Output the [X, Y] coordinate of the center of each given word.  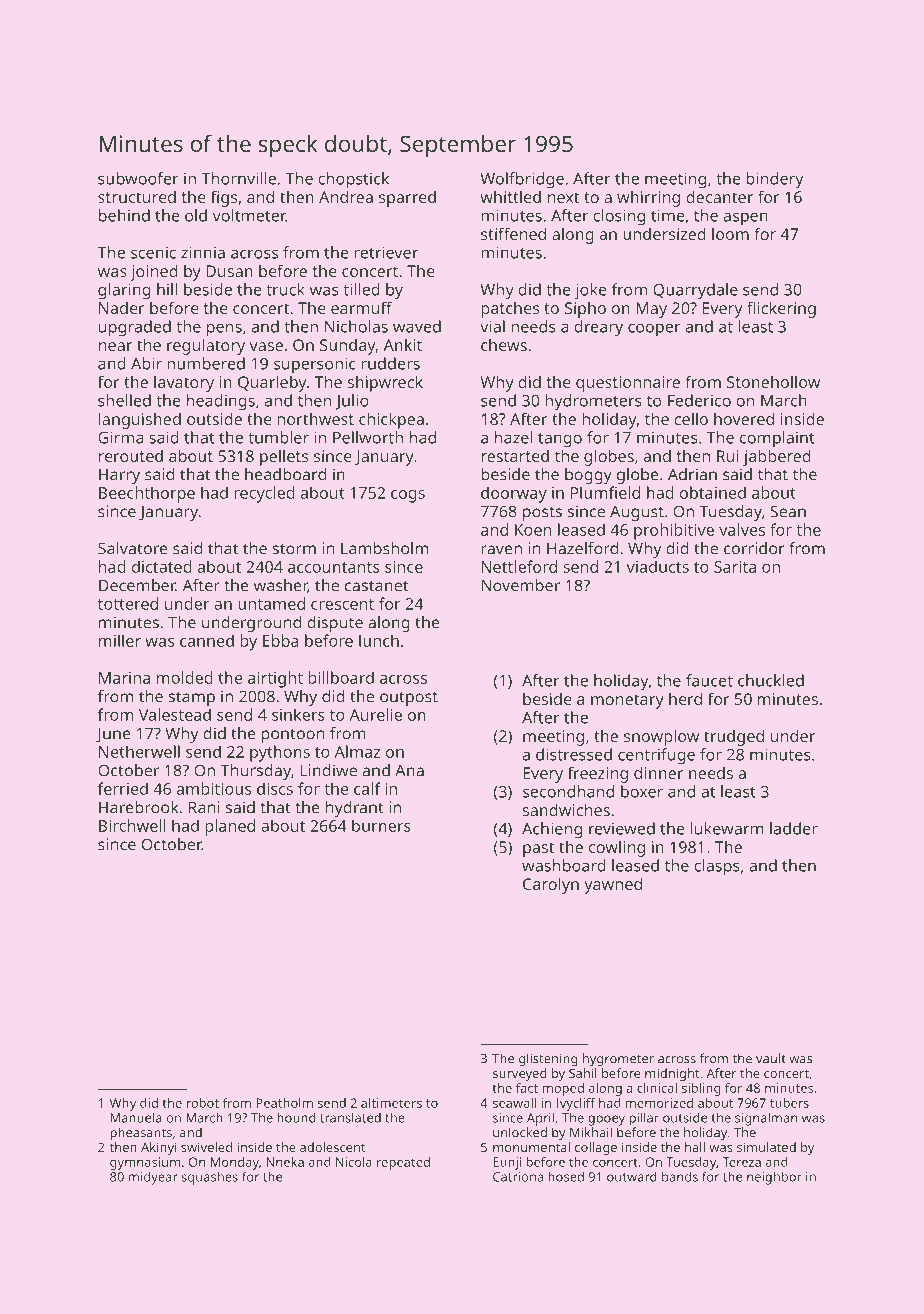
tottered [128, 603]
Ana [409, 770]
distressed [574, 754]
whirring [648, 198]
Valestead [175, 714]
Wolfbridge [522, 180]
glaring [124, 291]
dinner [659, 772]
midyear [153, 1178]
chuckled [771, 680]
